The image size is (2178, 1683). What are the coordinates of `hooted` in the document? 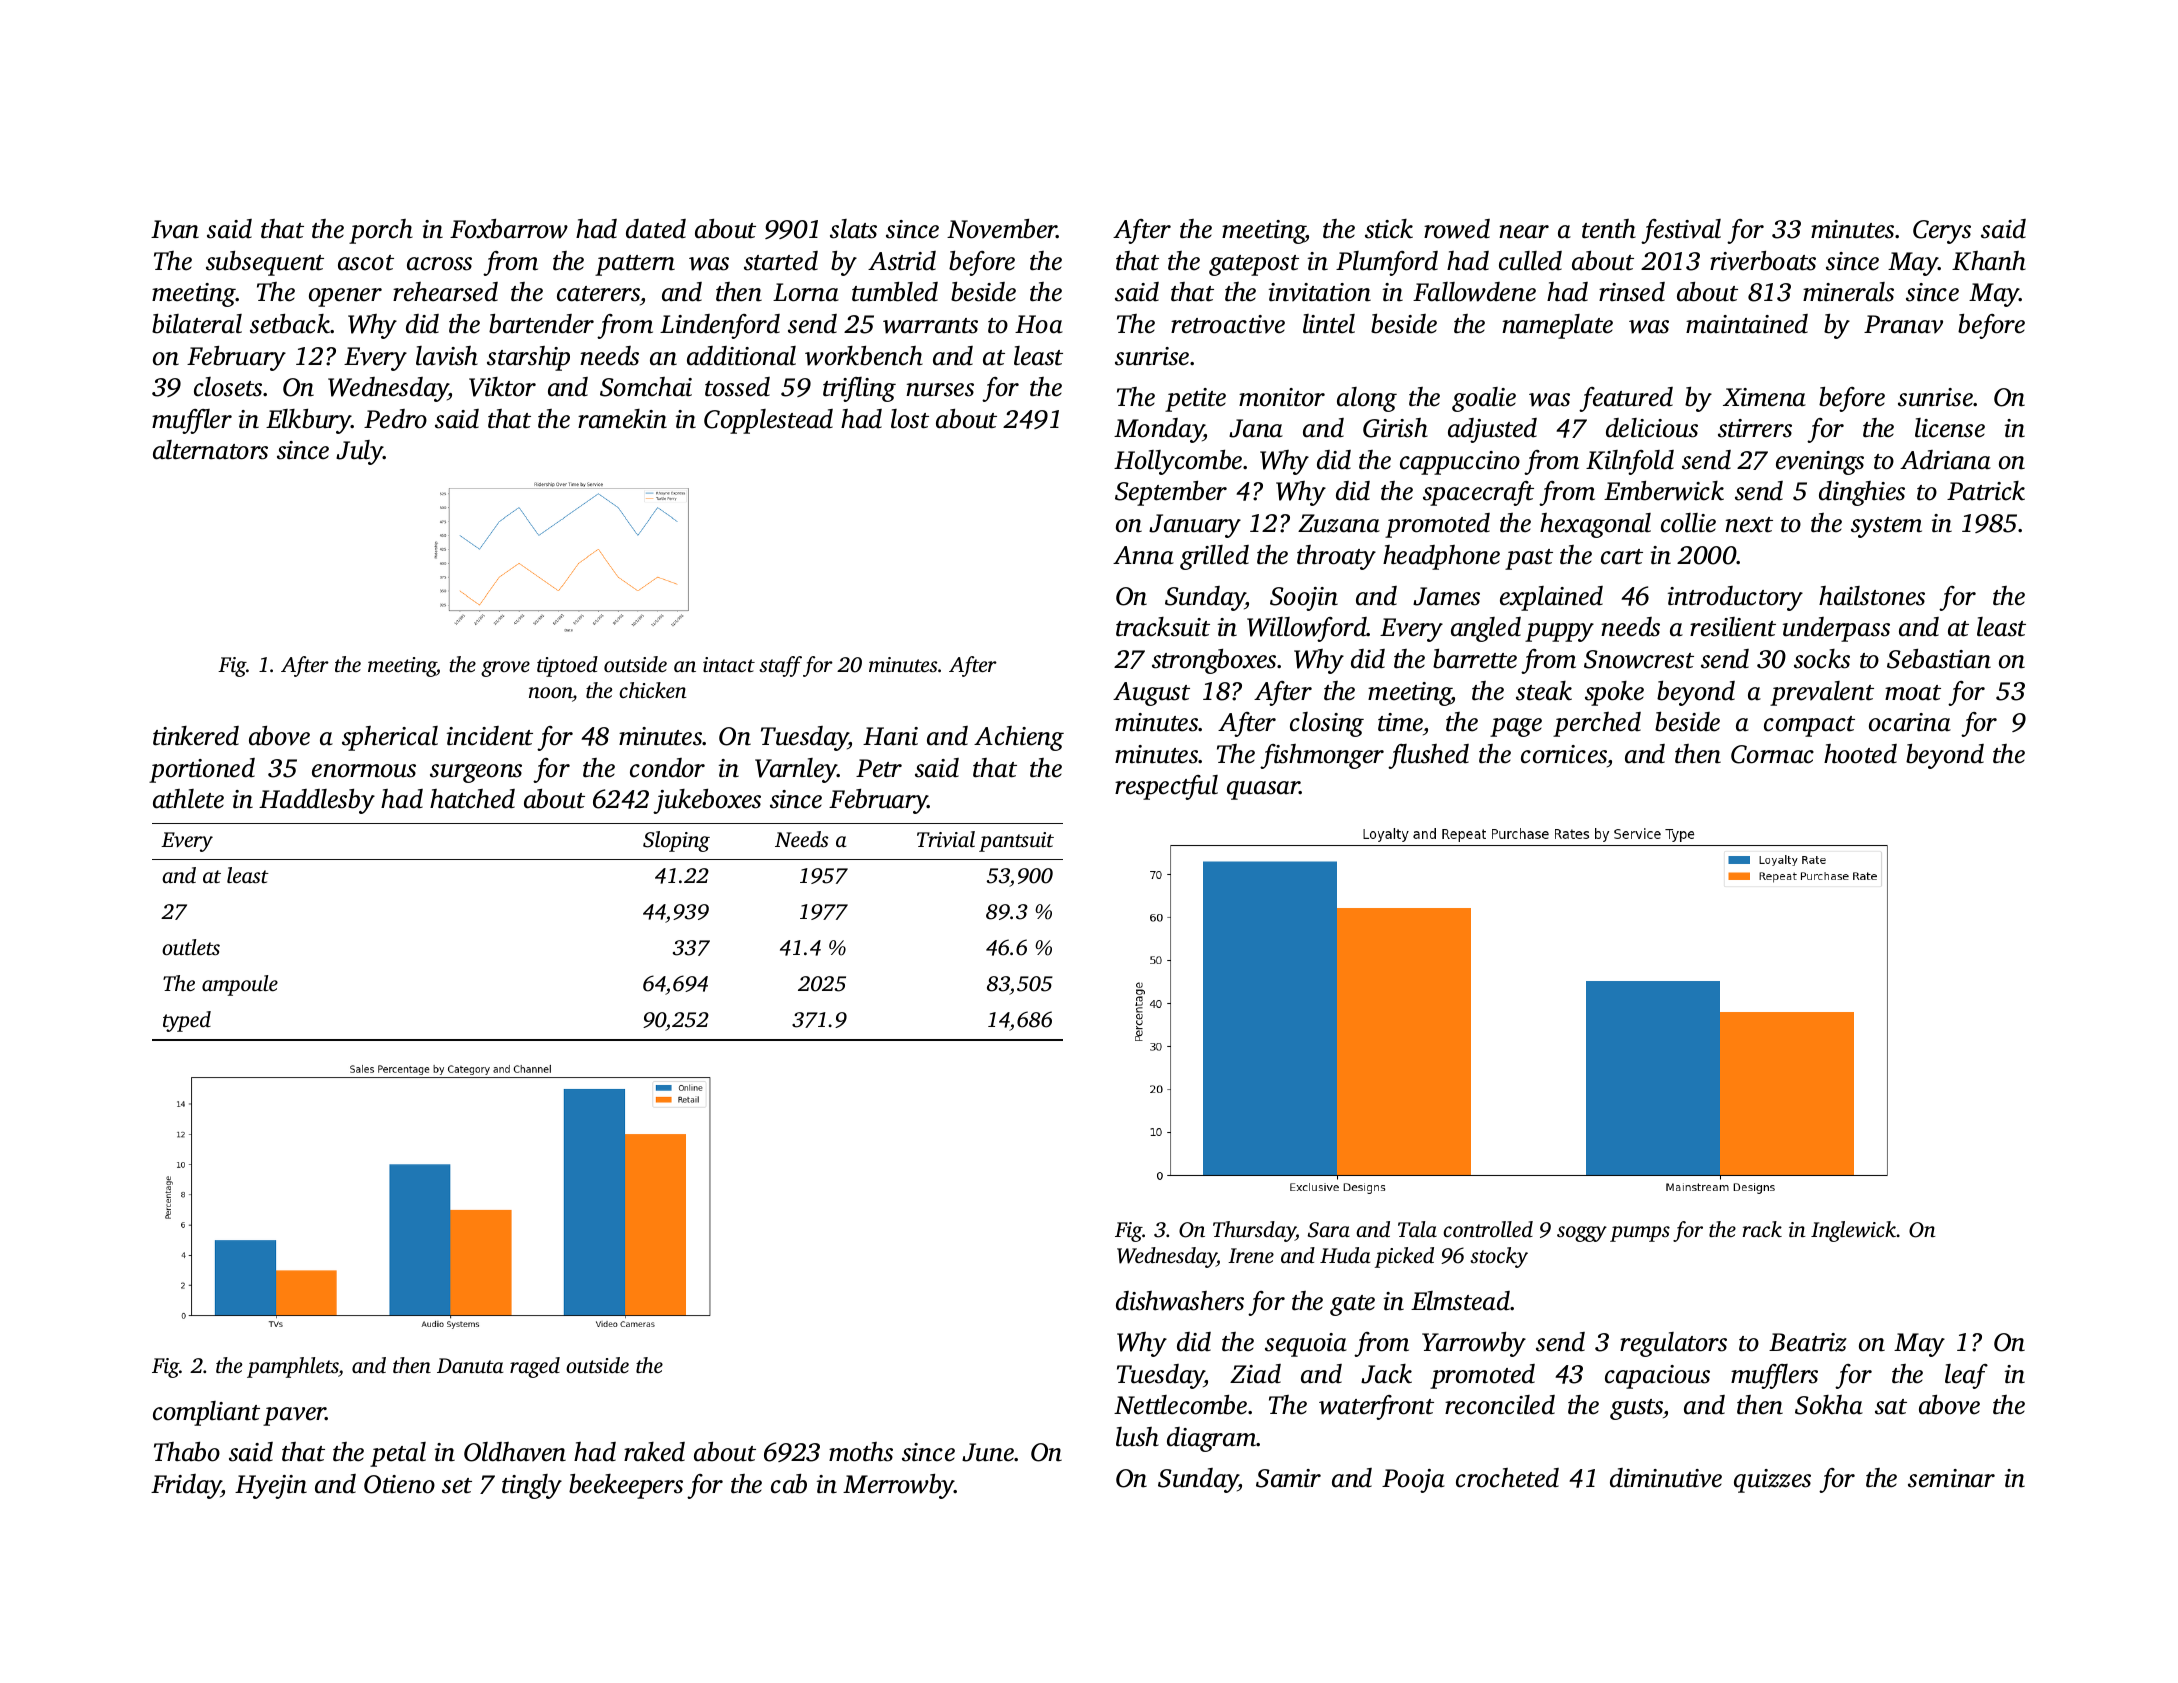 It's located at (1860, 754).
